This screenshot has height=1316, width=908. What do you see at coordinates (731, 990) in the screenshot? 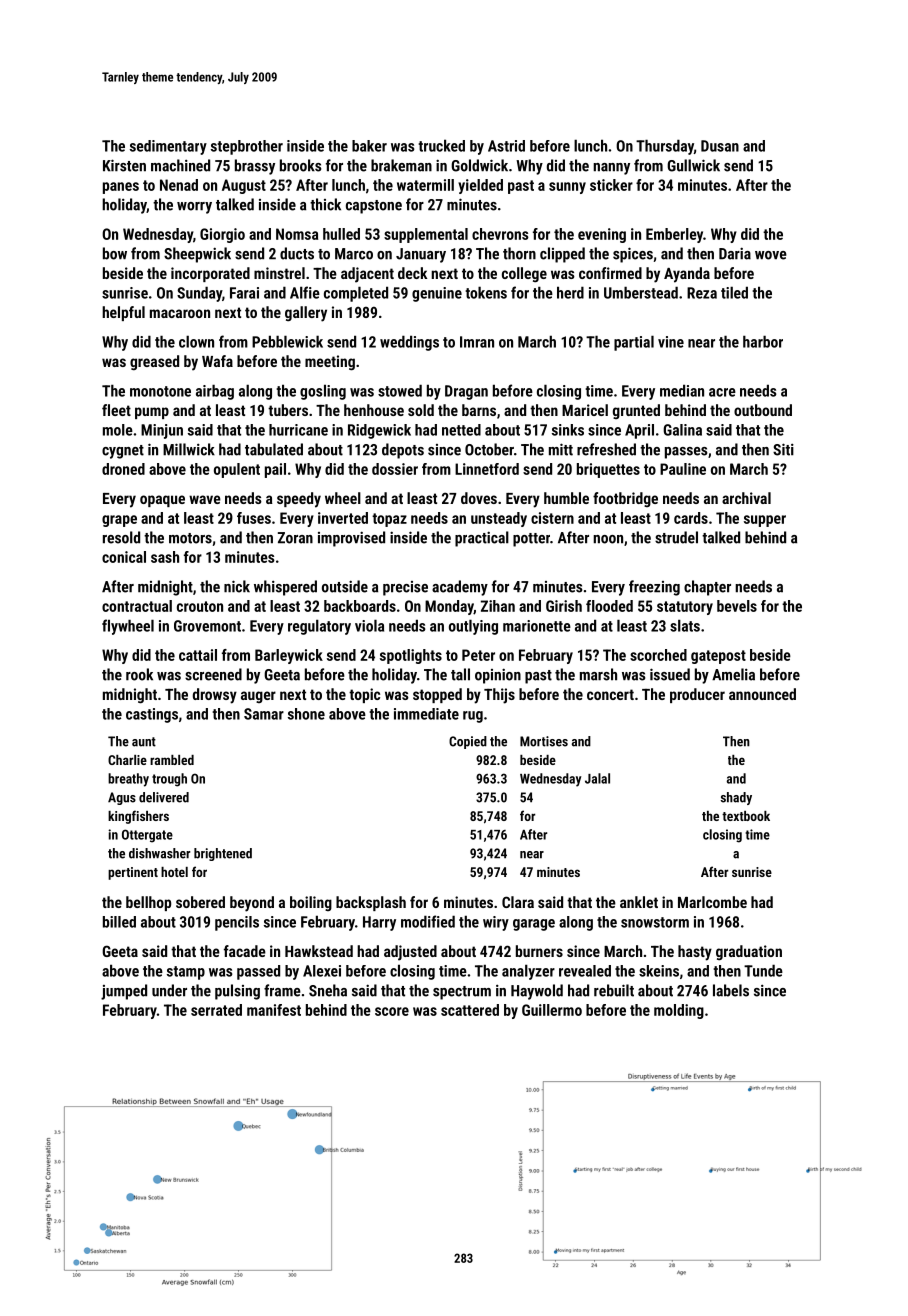
I see `labels` at bounding box center [731, 990].
